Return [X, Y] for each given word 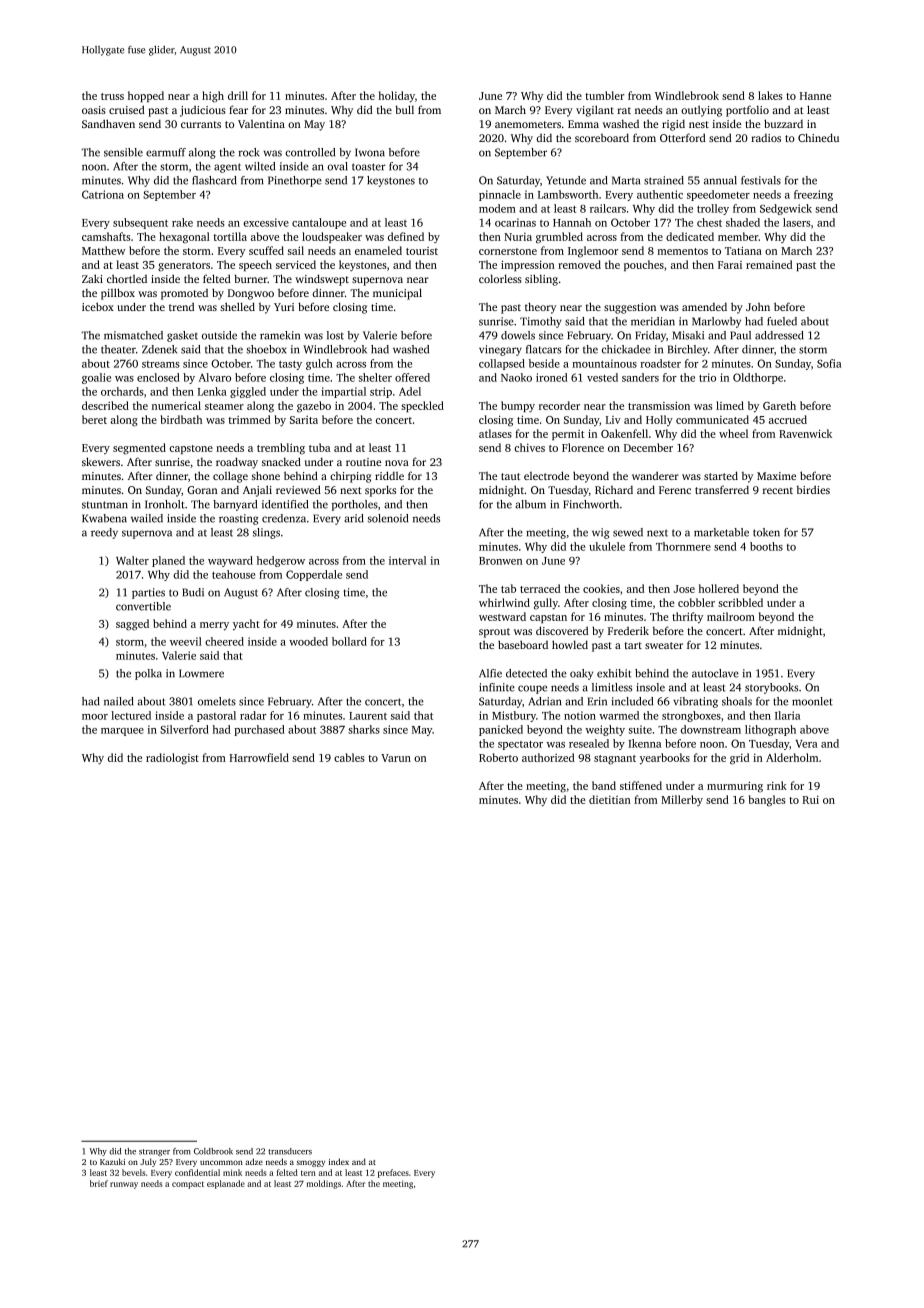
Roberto [498, 757]
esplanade [226, 1184]
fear [238, 109]
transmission [659, 405]
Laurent [368, 716]
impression [528, 265]
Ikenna [644, 743]
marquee [122, 732]
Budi [193, 592]
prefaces [393, 1173]
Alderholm [792, 757]
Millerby [682, 800]
